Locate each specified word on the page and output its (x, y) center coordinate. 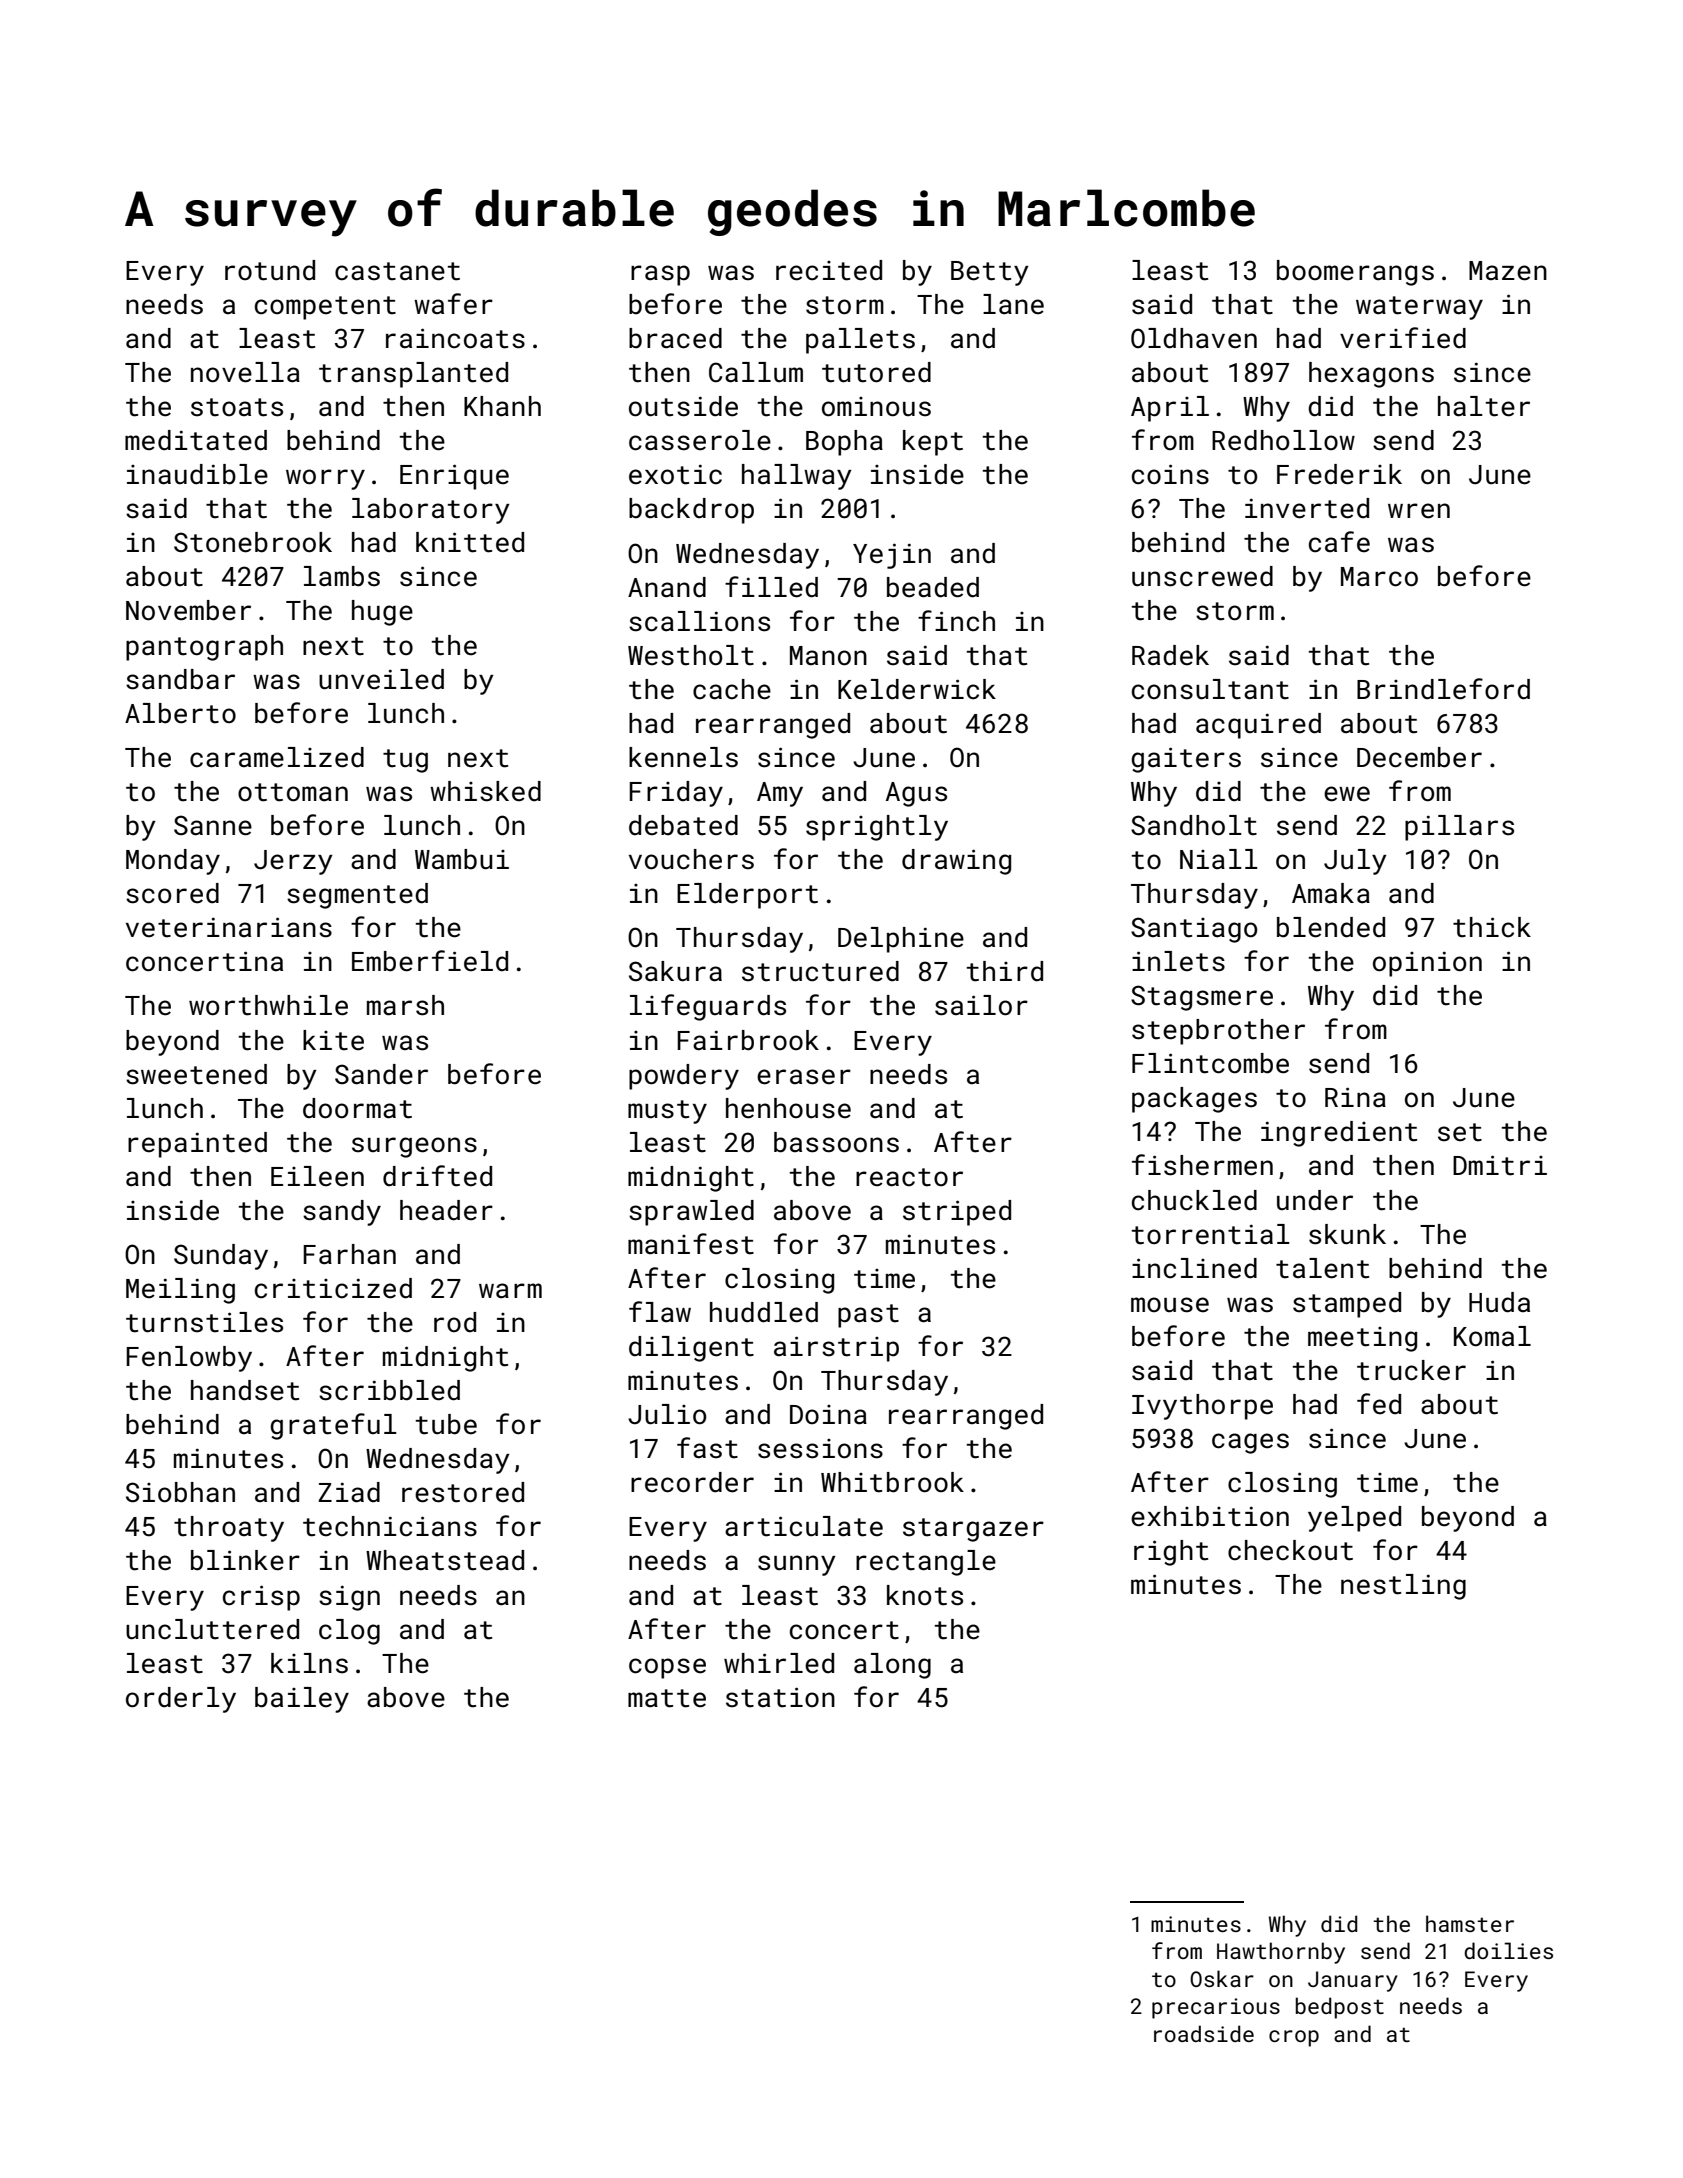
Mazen (1508, 271)
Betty (990, 273)
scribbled (389, 1390)
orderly (181, 1700)
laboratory (431, 511)
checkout (1290, 1550)
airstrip (836, 1349)
